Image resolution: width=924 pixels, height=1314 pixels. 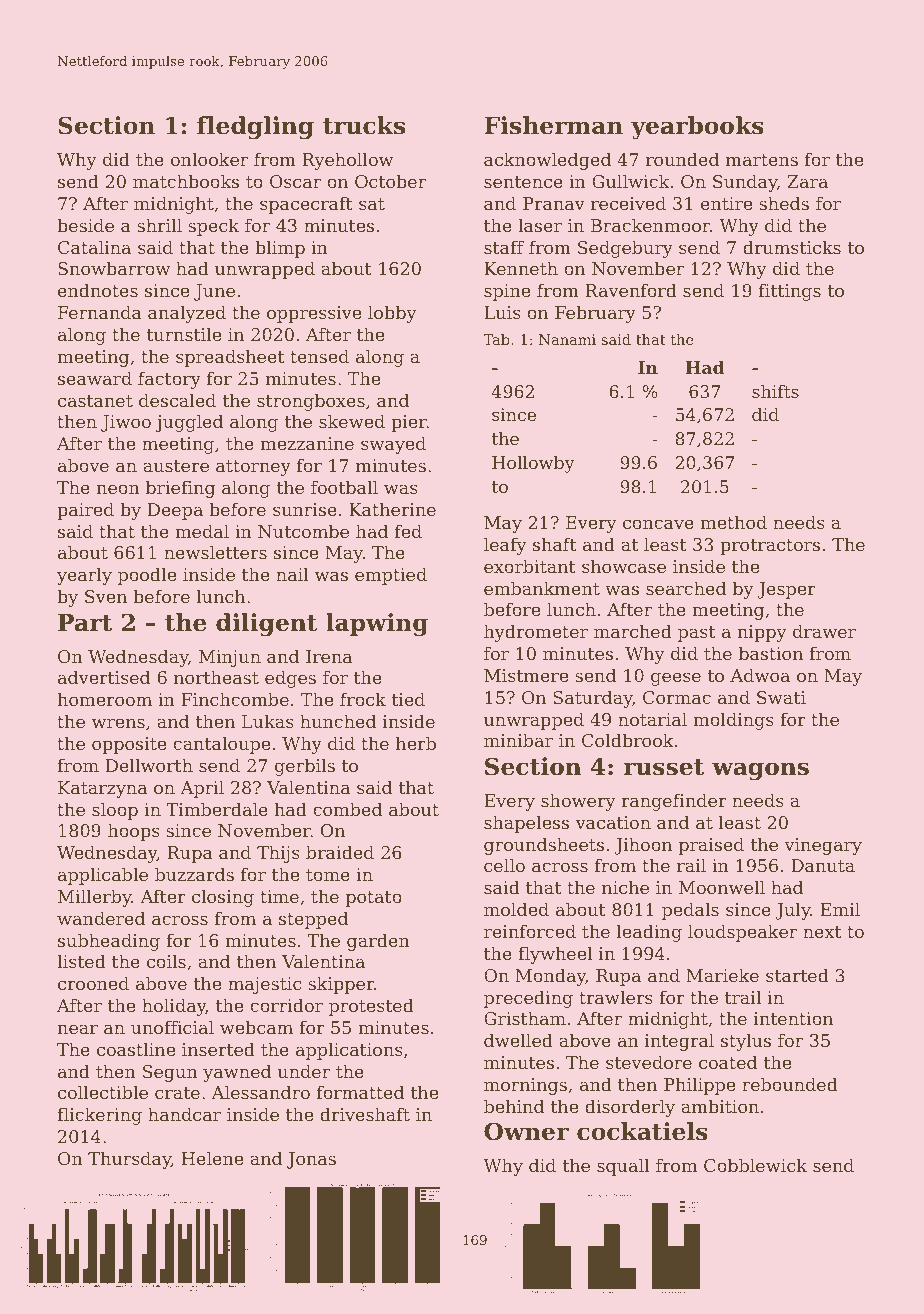 I want to click on pier, so click(x=409, y=423).
